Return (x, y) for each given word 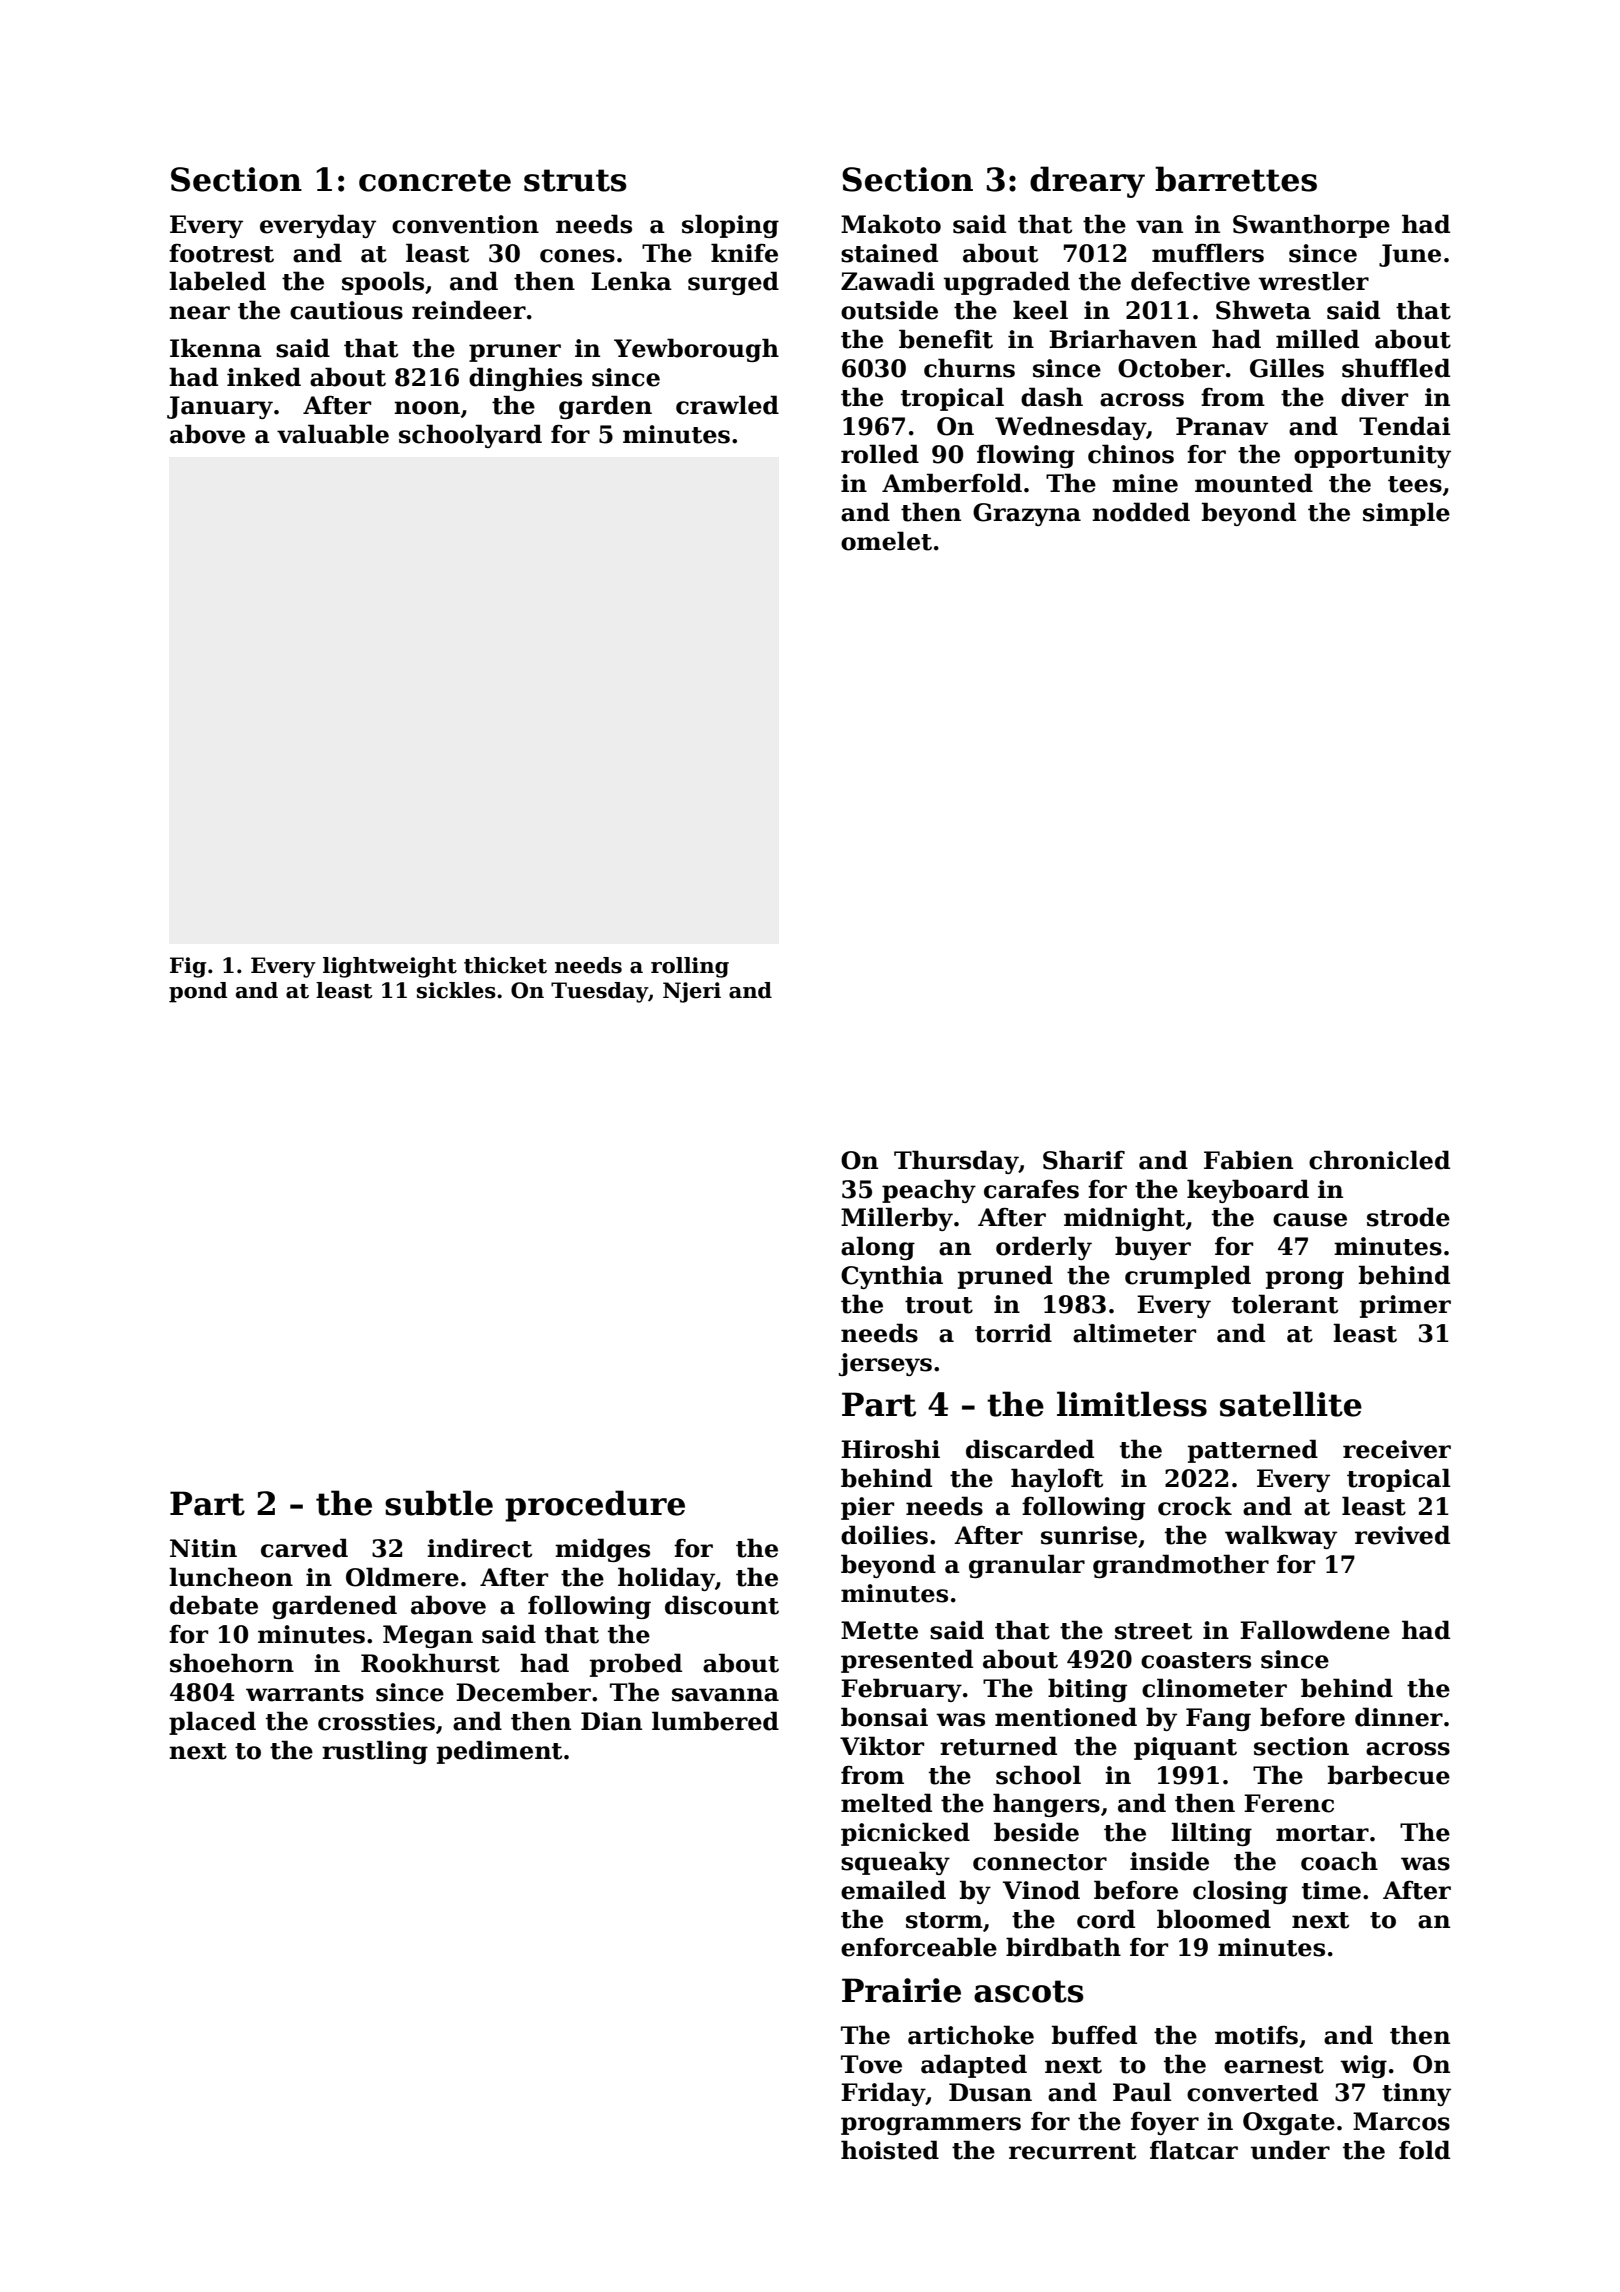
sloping (730, 226)
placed (212, 1723)
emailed (893, 1890)
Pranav (1222, 426)
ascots (1029, 1991)
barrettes (1236, 179)
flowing (1026, 456)
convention (465, 224)
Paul (1142, 2092)
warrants (305, 1693)
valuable (333, 434)
